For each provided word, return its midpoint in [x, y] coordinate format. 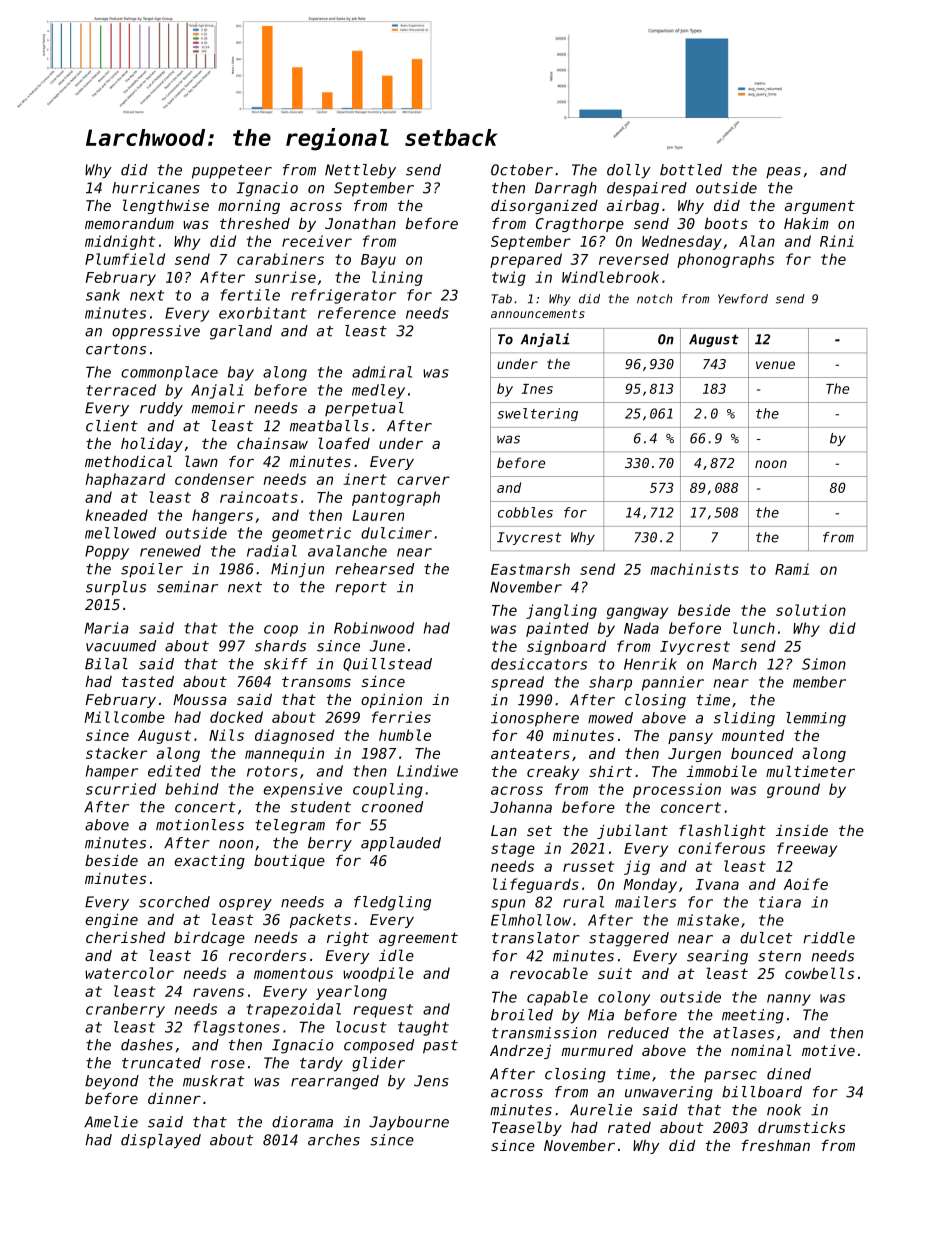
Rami [792, 569]
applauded [401, 844]
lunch [754, 628]
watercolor [129, 973]
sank [103, 295]
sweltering [537, 414]
